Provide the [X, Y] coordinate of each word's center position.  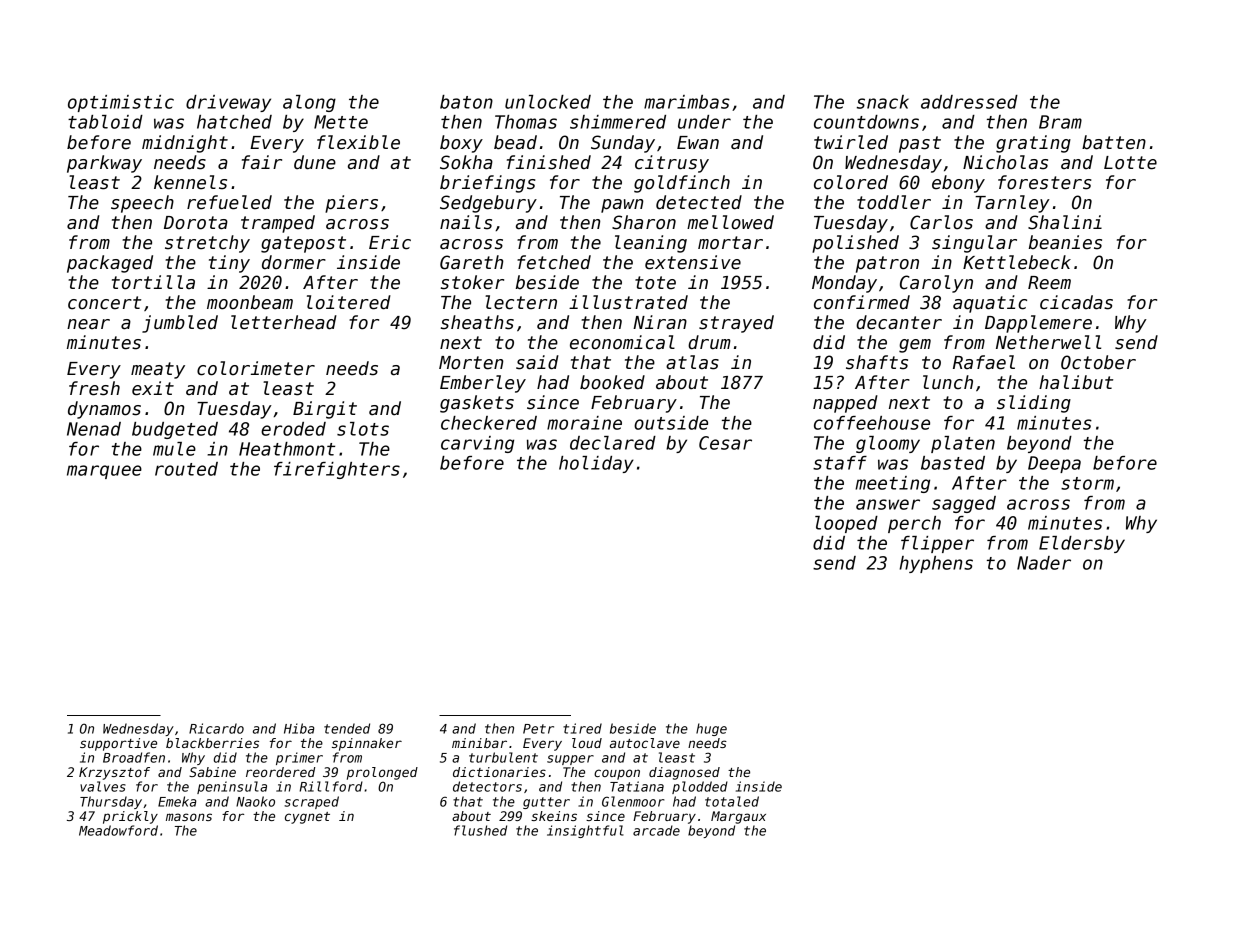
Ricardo [216, 728]
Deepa [1054, 464]
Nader [1044, 563]
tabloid [105, 122]
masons [189, 817]
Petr [538, 729]
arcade [656, 830]
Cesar [725, 443]
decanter [899, 322]
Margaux [738, 817]
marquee [104, 472]
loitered [349, 302]
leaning [651, 244]
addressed [969, 102]
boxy [461, 144]
